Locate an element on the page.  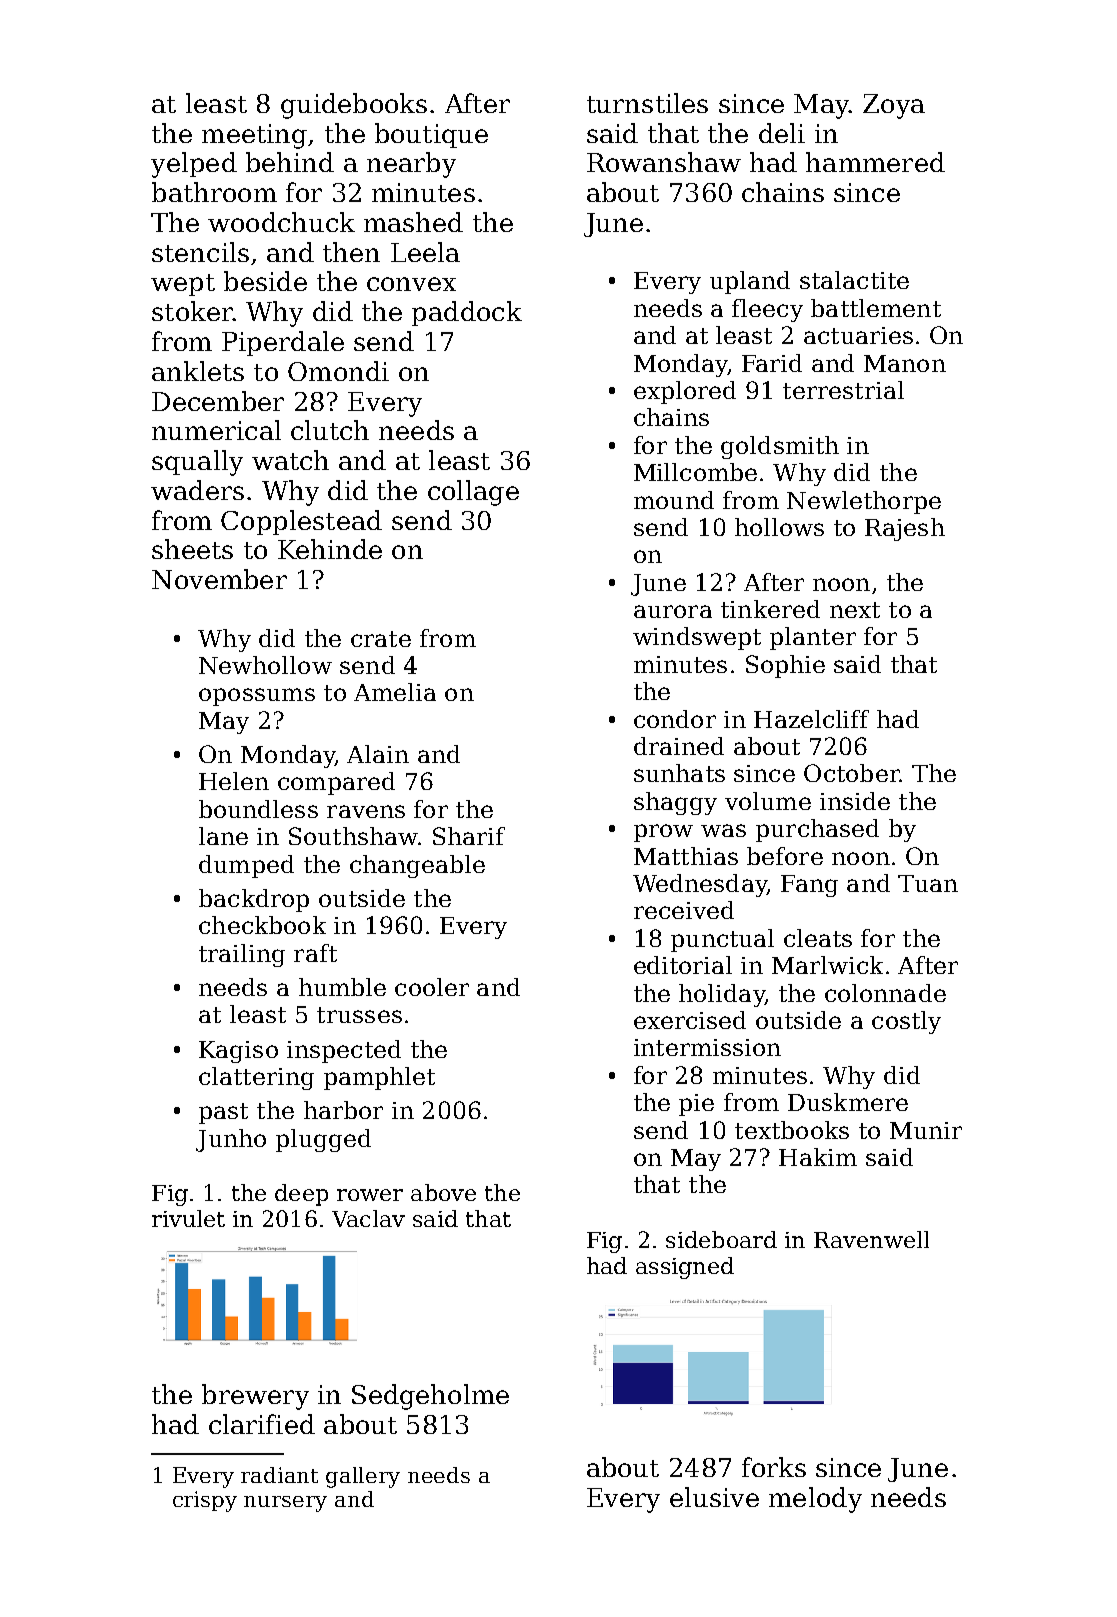
gallery is located at coordinates (363, 1477).
